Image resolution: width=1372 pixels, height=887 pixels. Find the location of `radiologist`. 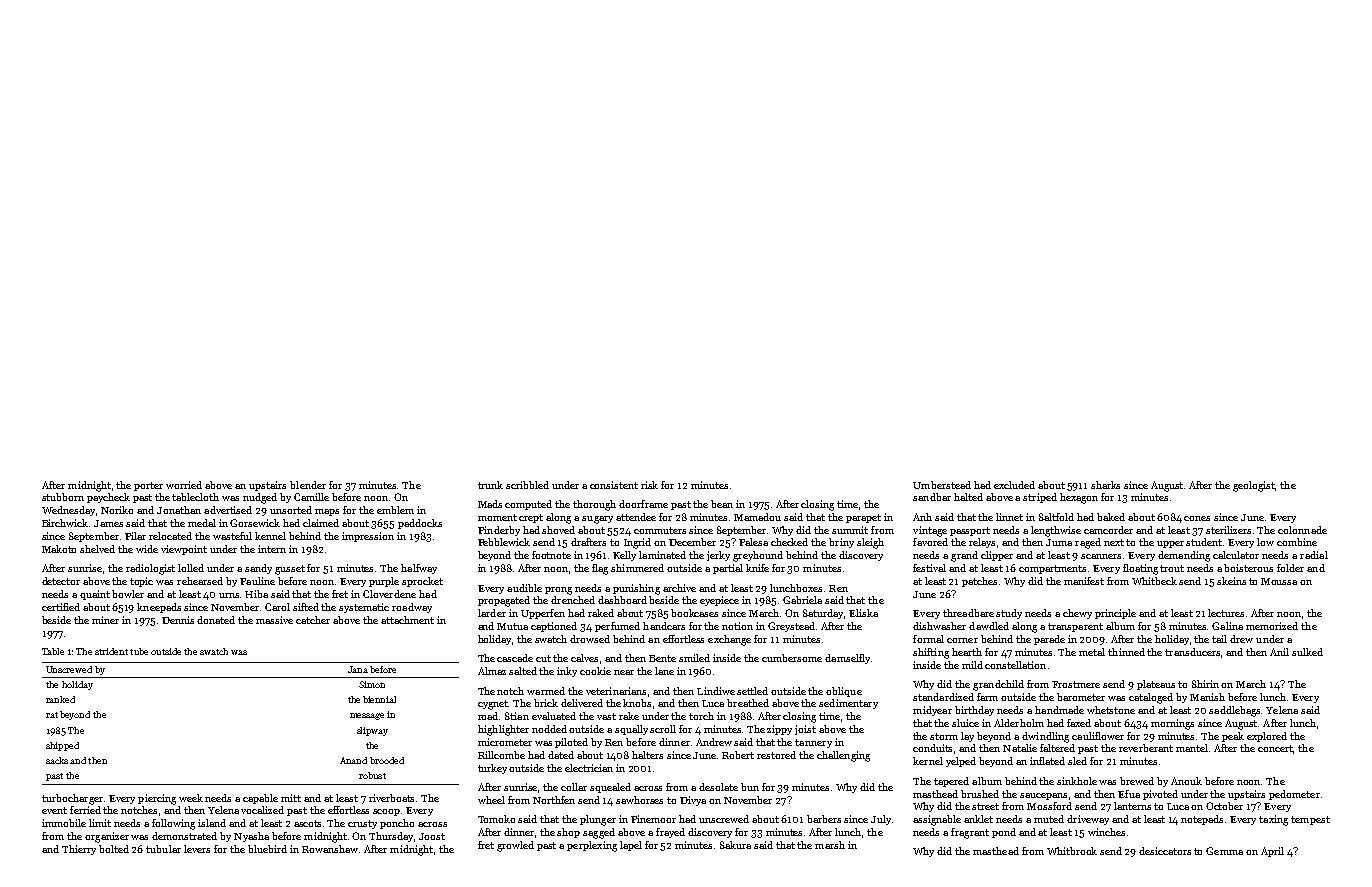

radiologist is located at coordinates (150, 569).
